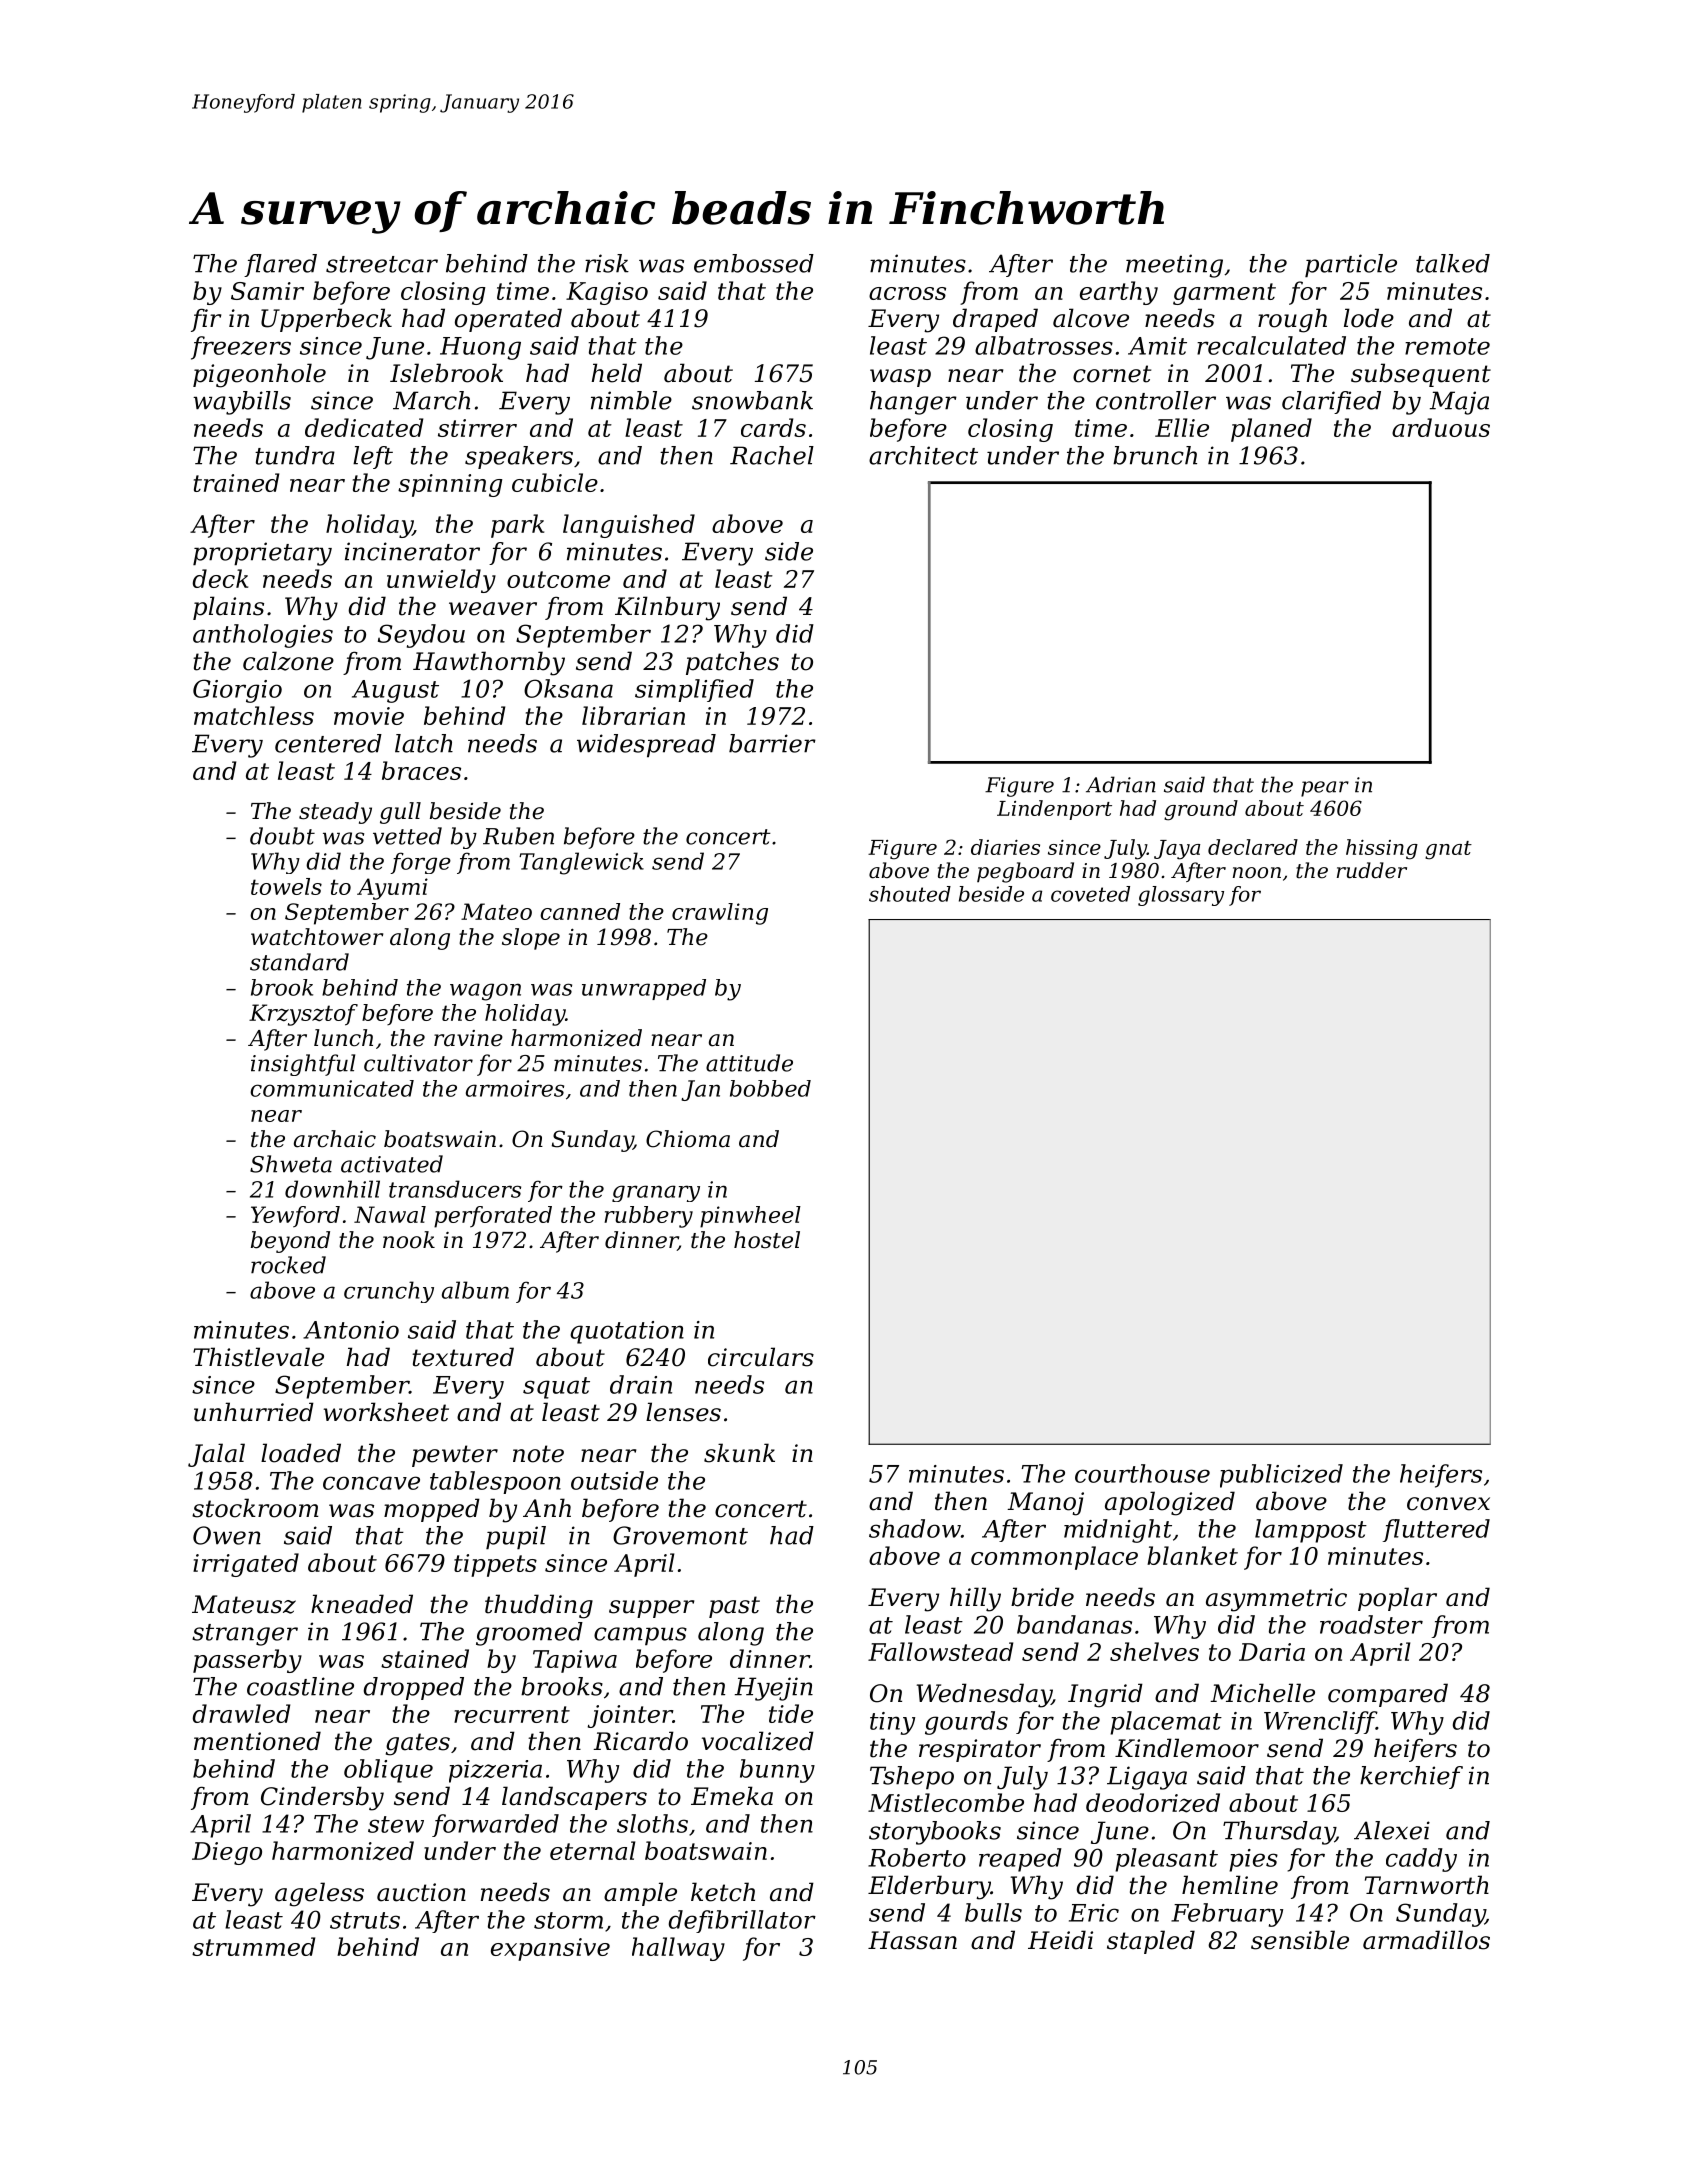 The height and width of the screenshot is (2178, 1683). Describe the element at coordinates (754, 263) in the screenshot. I see `embossed` at that location.
